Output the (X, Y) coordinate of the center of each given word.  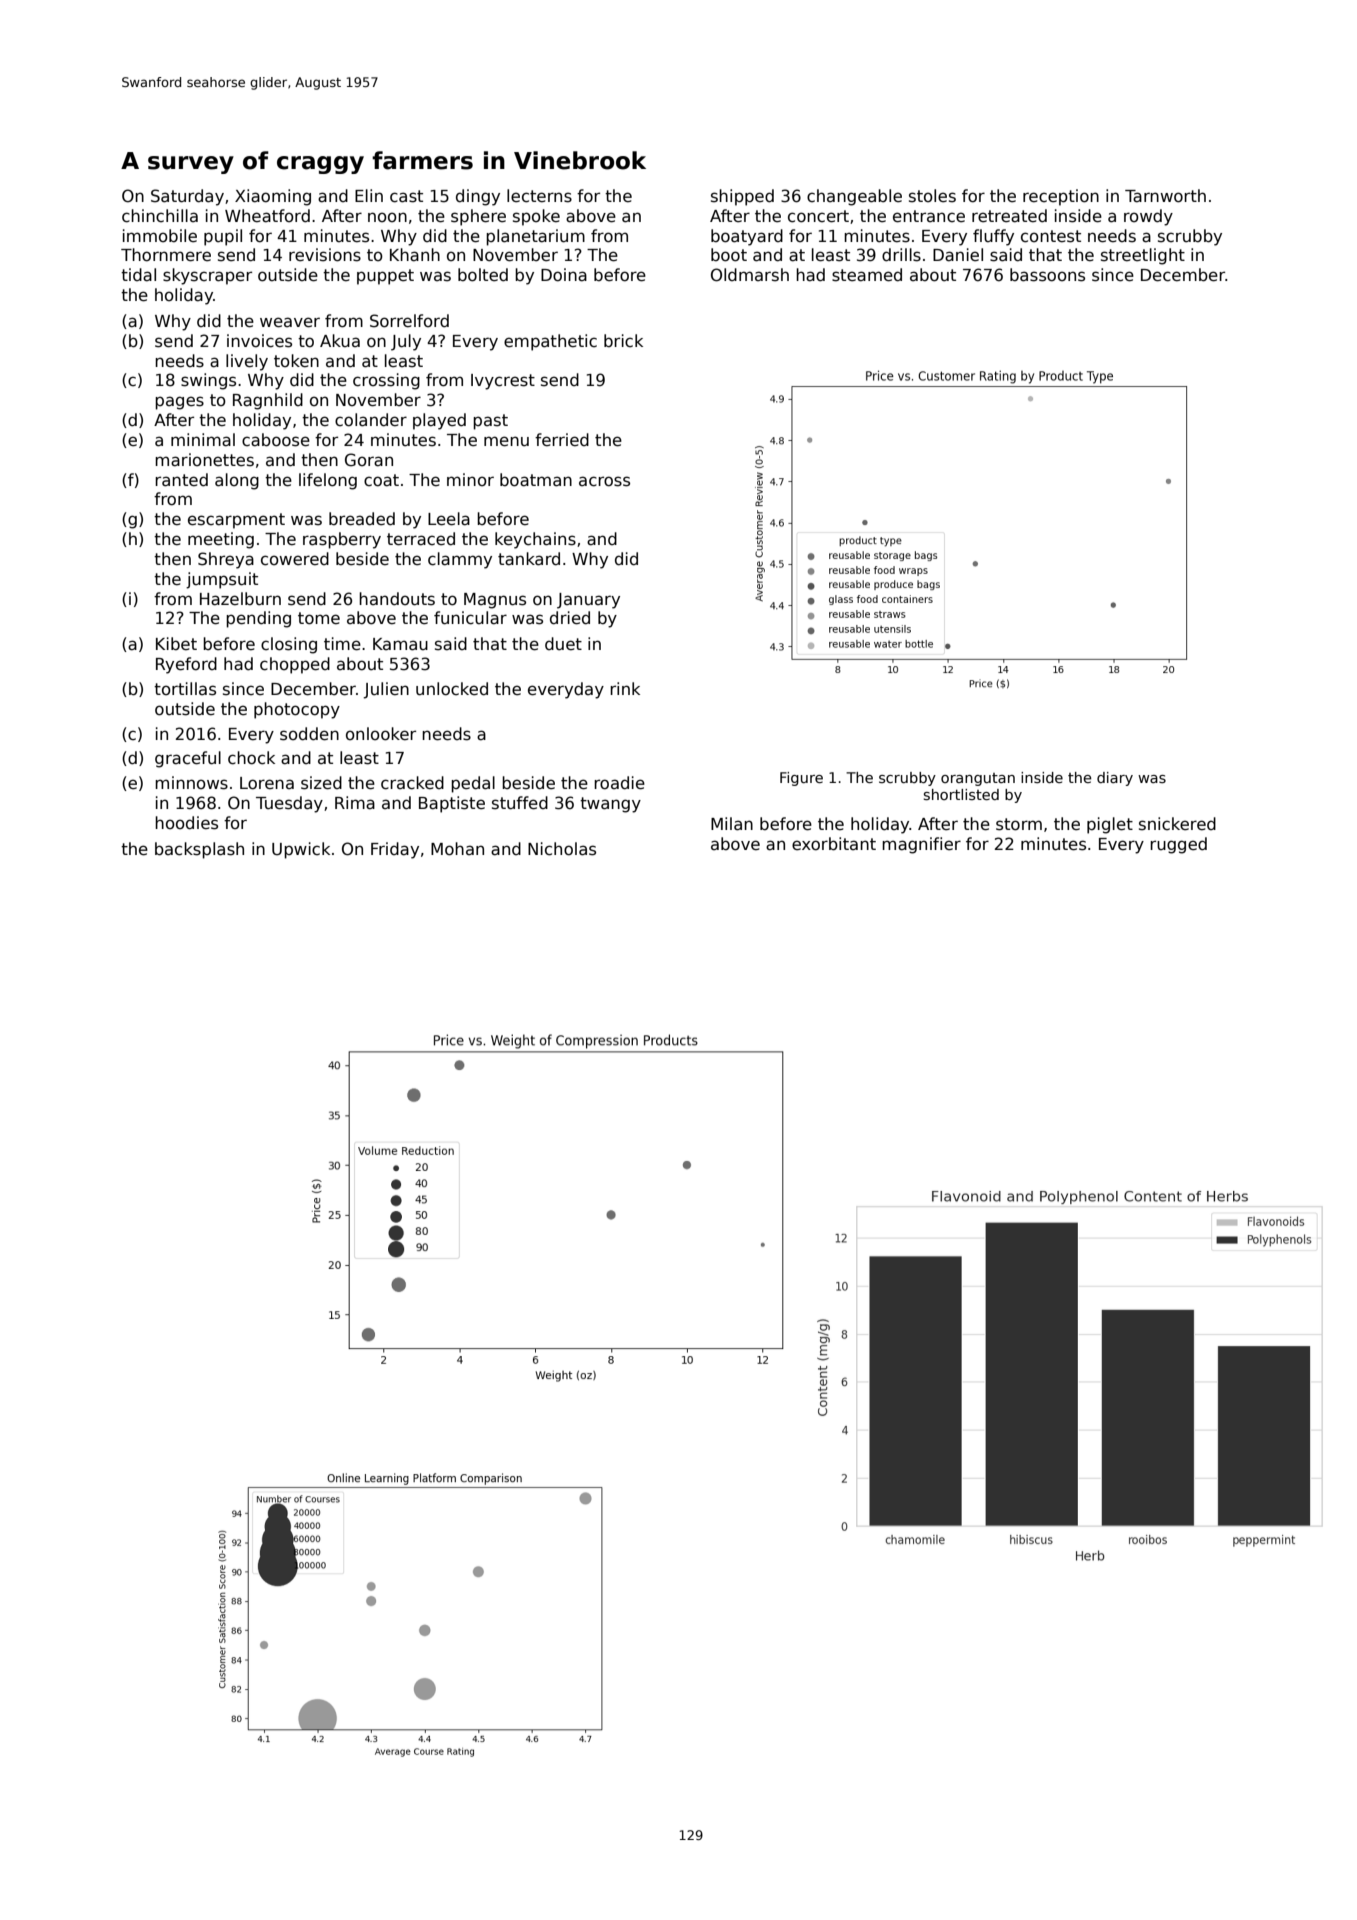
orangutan (978, 779)
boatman (536, 480)
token (296, 361)
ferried (562, 440)
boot (729, 255)
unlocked (452, 689)
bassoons (1047, 275)
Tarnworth (1165, 196)
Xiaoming (273, 197)
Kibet (176, 644)
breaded (362, 519)
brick (623, 341)
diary (1115, 779)
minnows (191, 783)
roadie (619, 783)
